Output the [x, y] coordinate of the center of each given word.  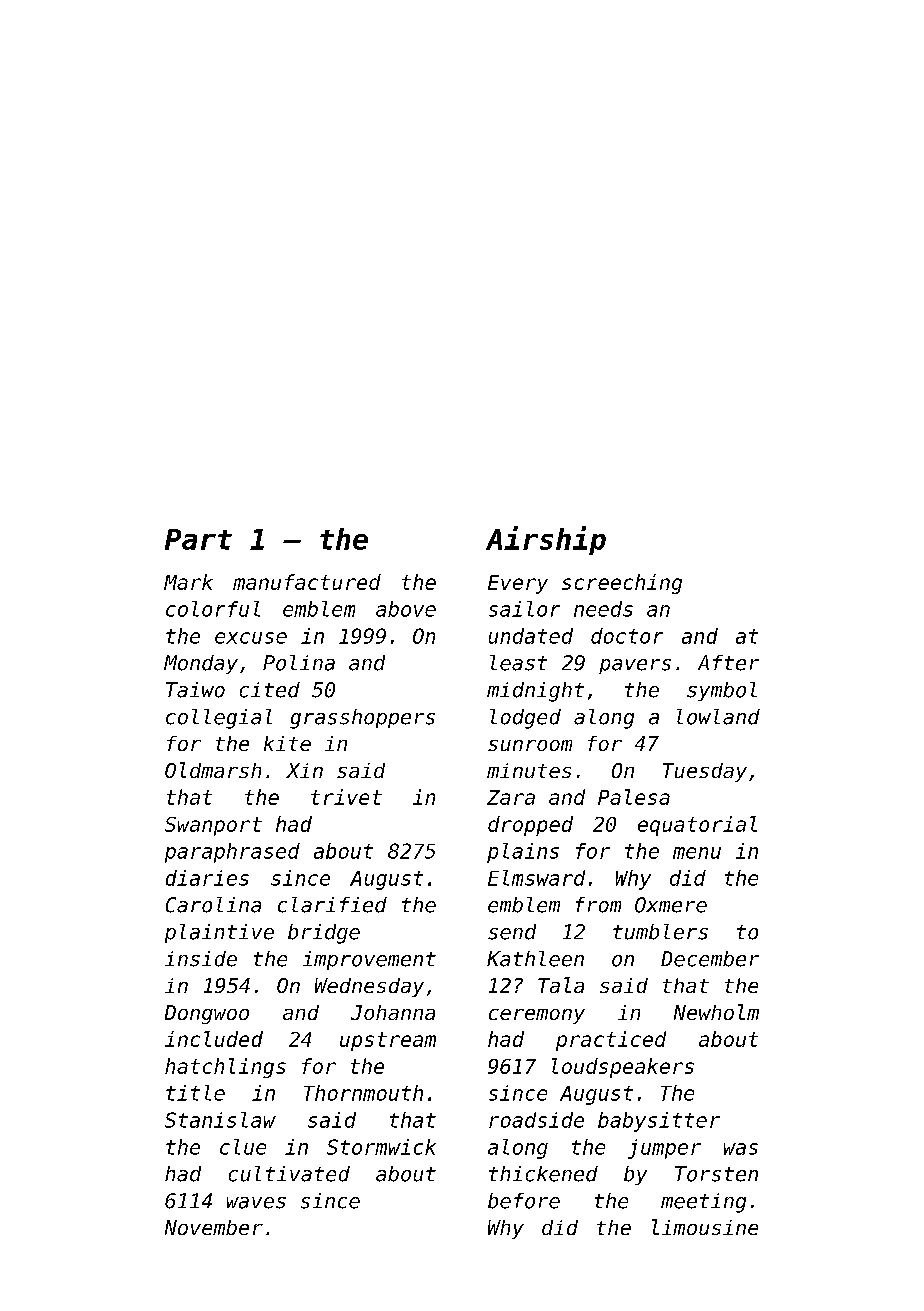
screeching [622, 584]
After [728, 663]
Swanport [213, 826]
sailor [524, 609]
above [406, 609]
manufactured [307, 582]
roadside [536, 1120]
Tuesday [705, 772]
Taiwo [195, 690]
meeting [703, 1203]
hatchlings [225, 1068]
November [214, 1227]
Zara [511, 797]
